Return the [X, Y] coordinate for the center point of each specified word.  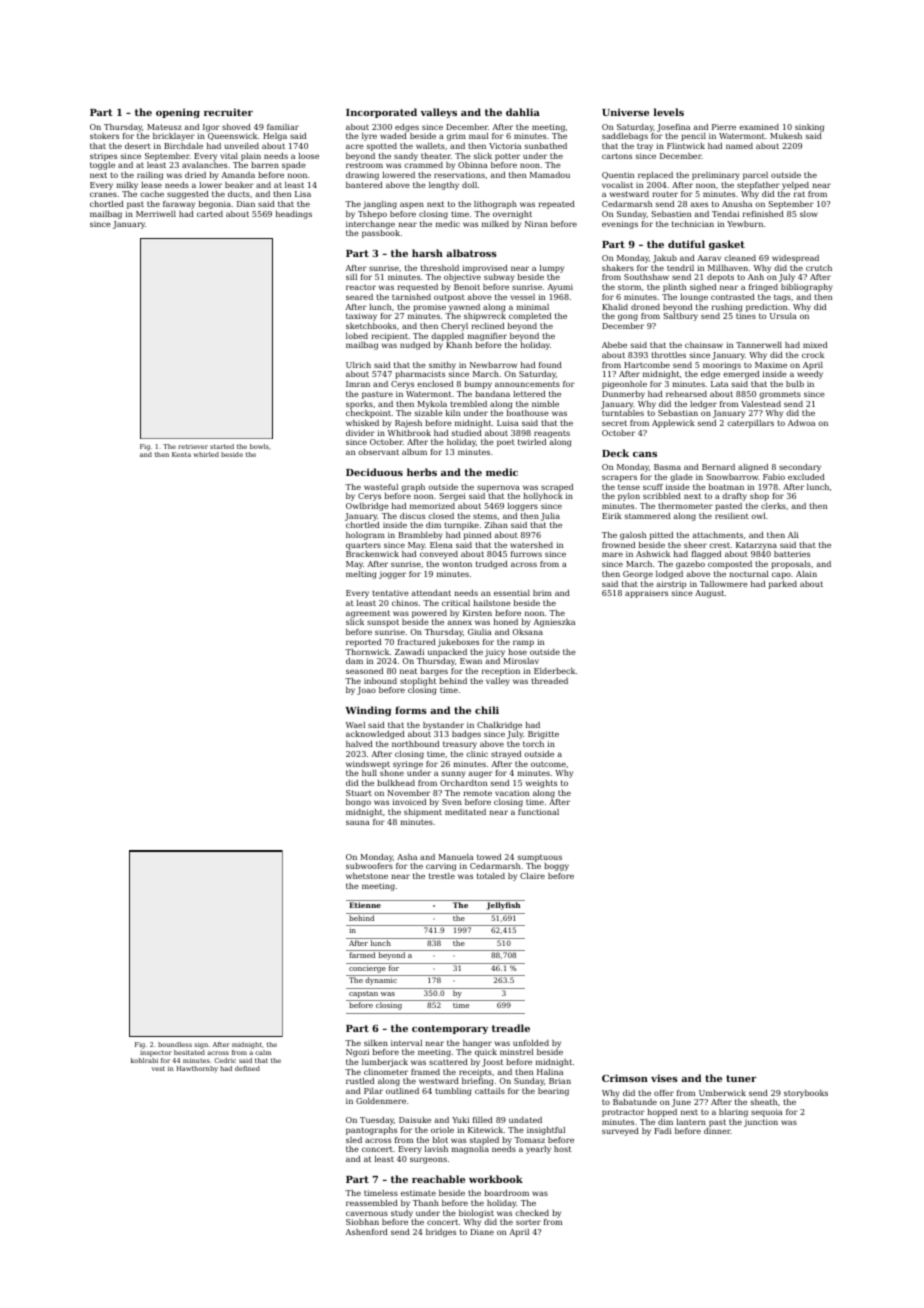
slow [809, 214]
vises [664, 1078]
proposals [791, 565]
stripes [103, 157]
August [709, 594]
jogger [392, 575]
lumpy [552, 269]
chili [487, 710]
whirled [206, 454]
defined [247, 1068]
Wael [355, 725]
